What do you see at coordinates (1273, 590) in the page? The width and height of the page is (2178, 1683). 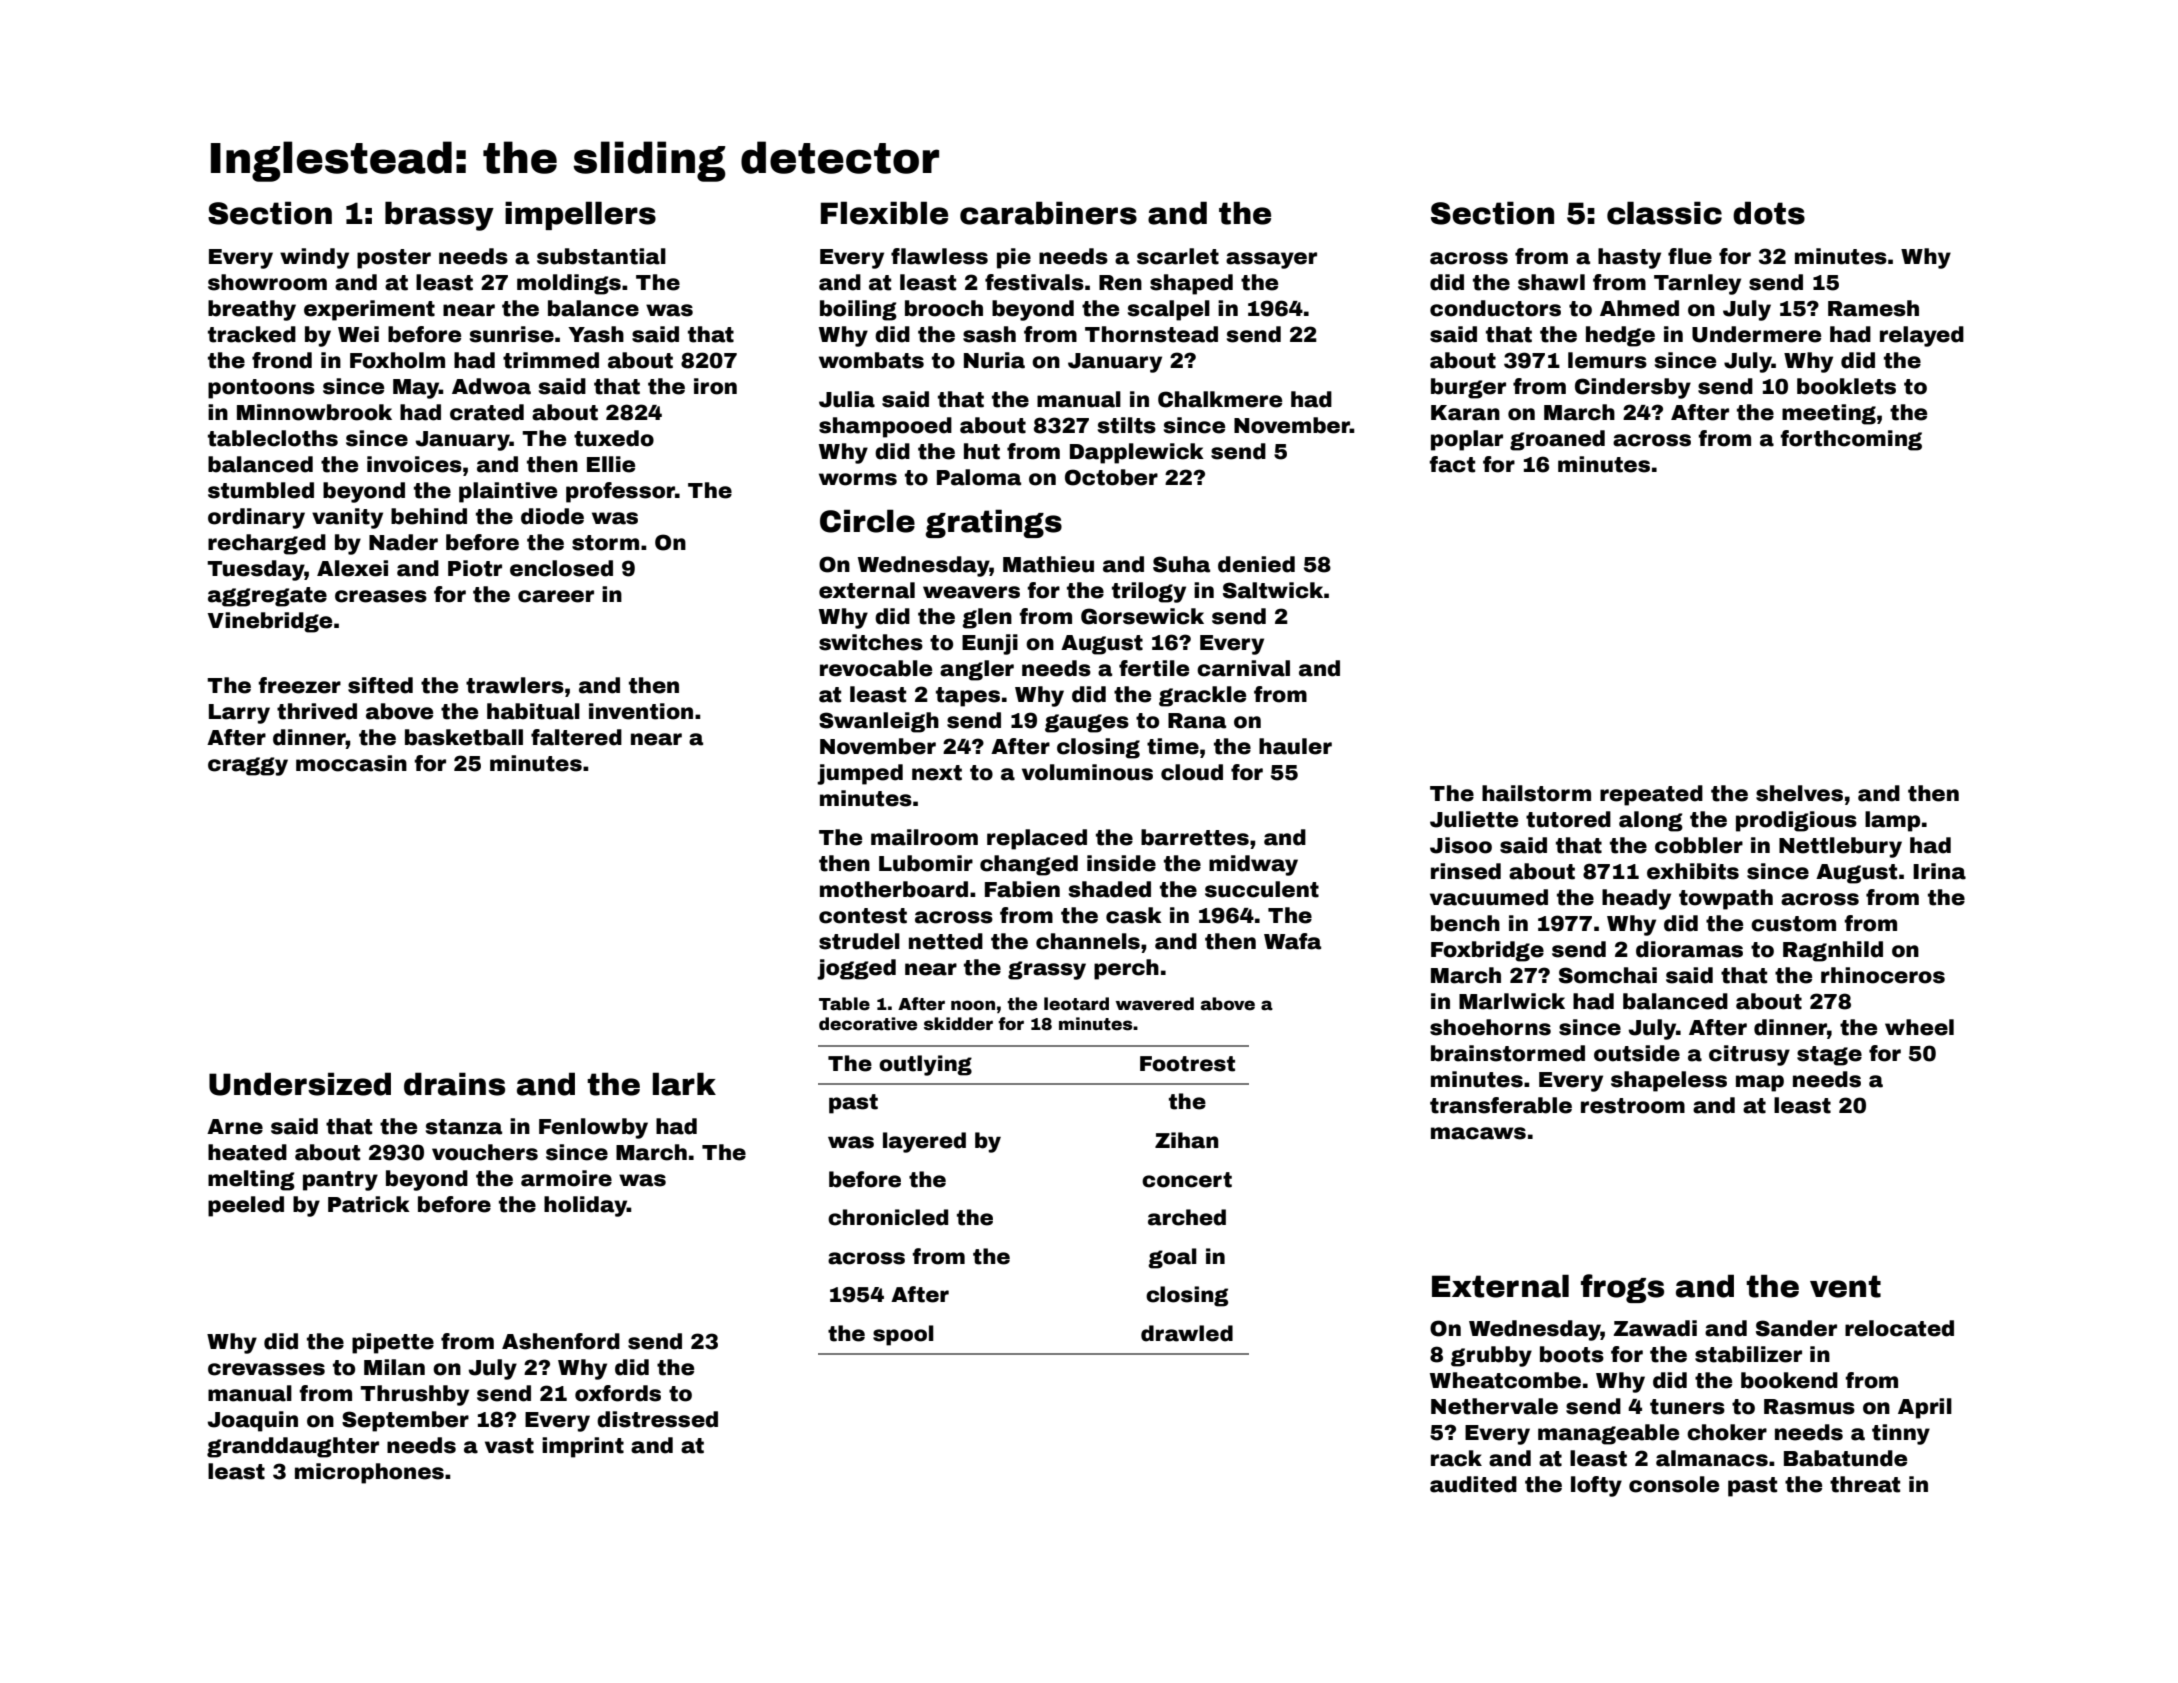 I see `Saltwick` at bounding box center [1273, 590].
